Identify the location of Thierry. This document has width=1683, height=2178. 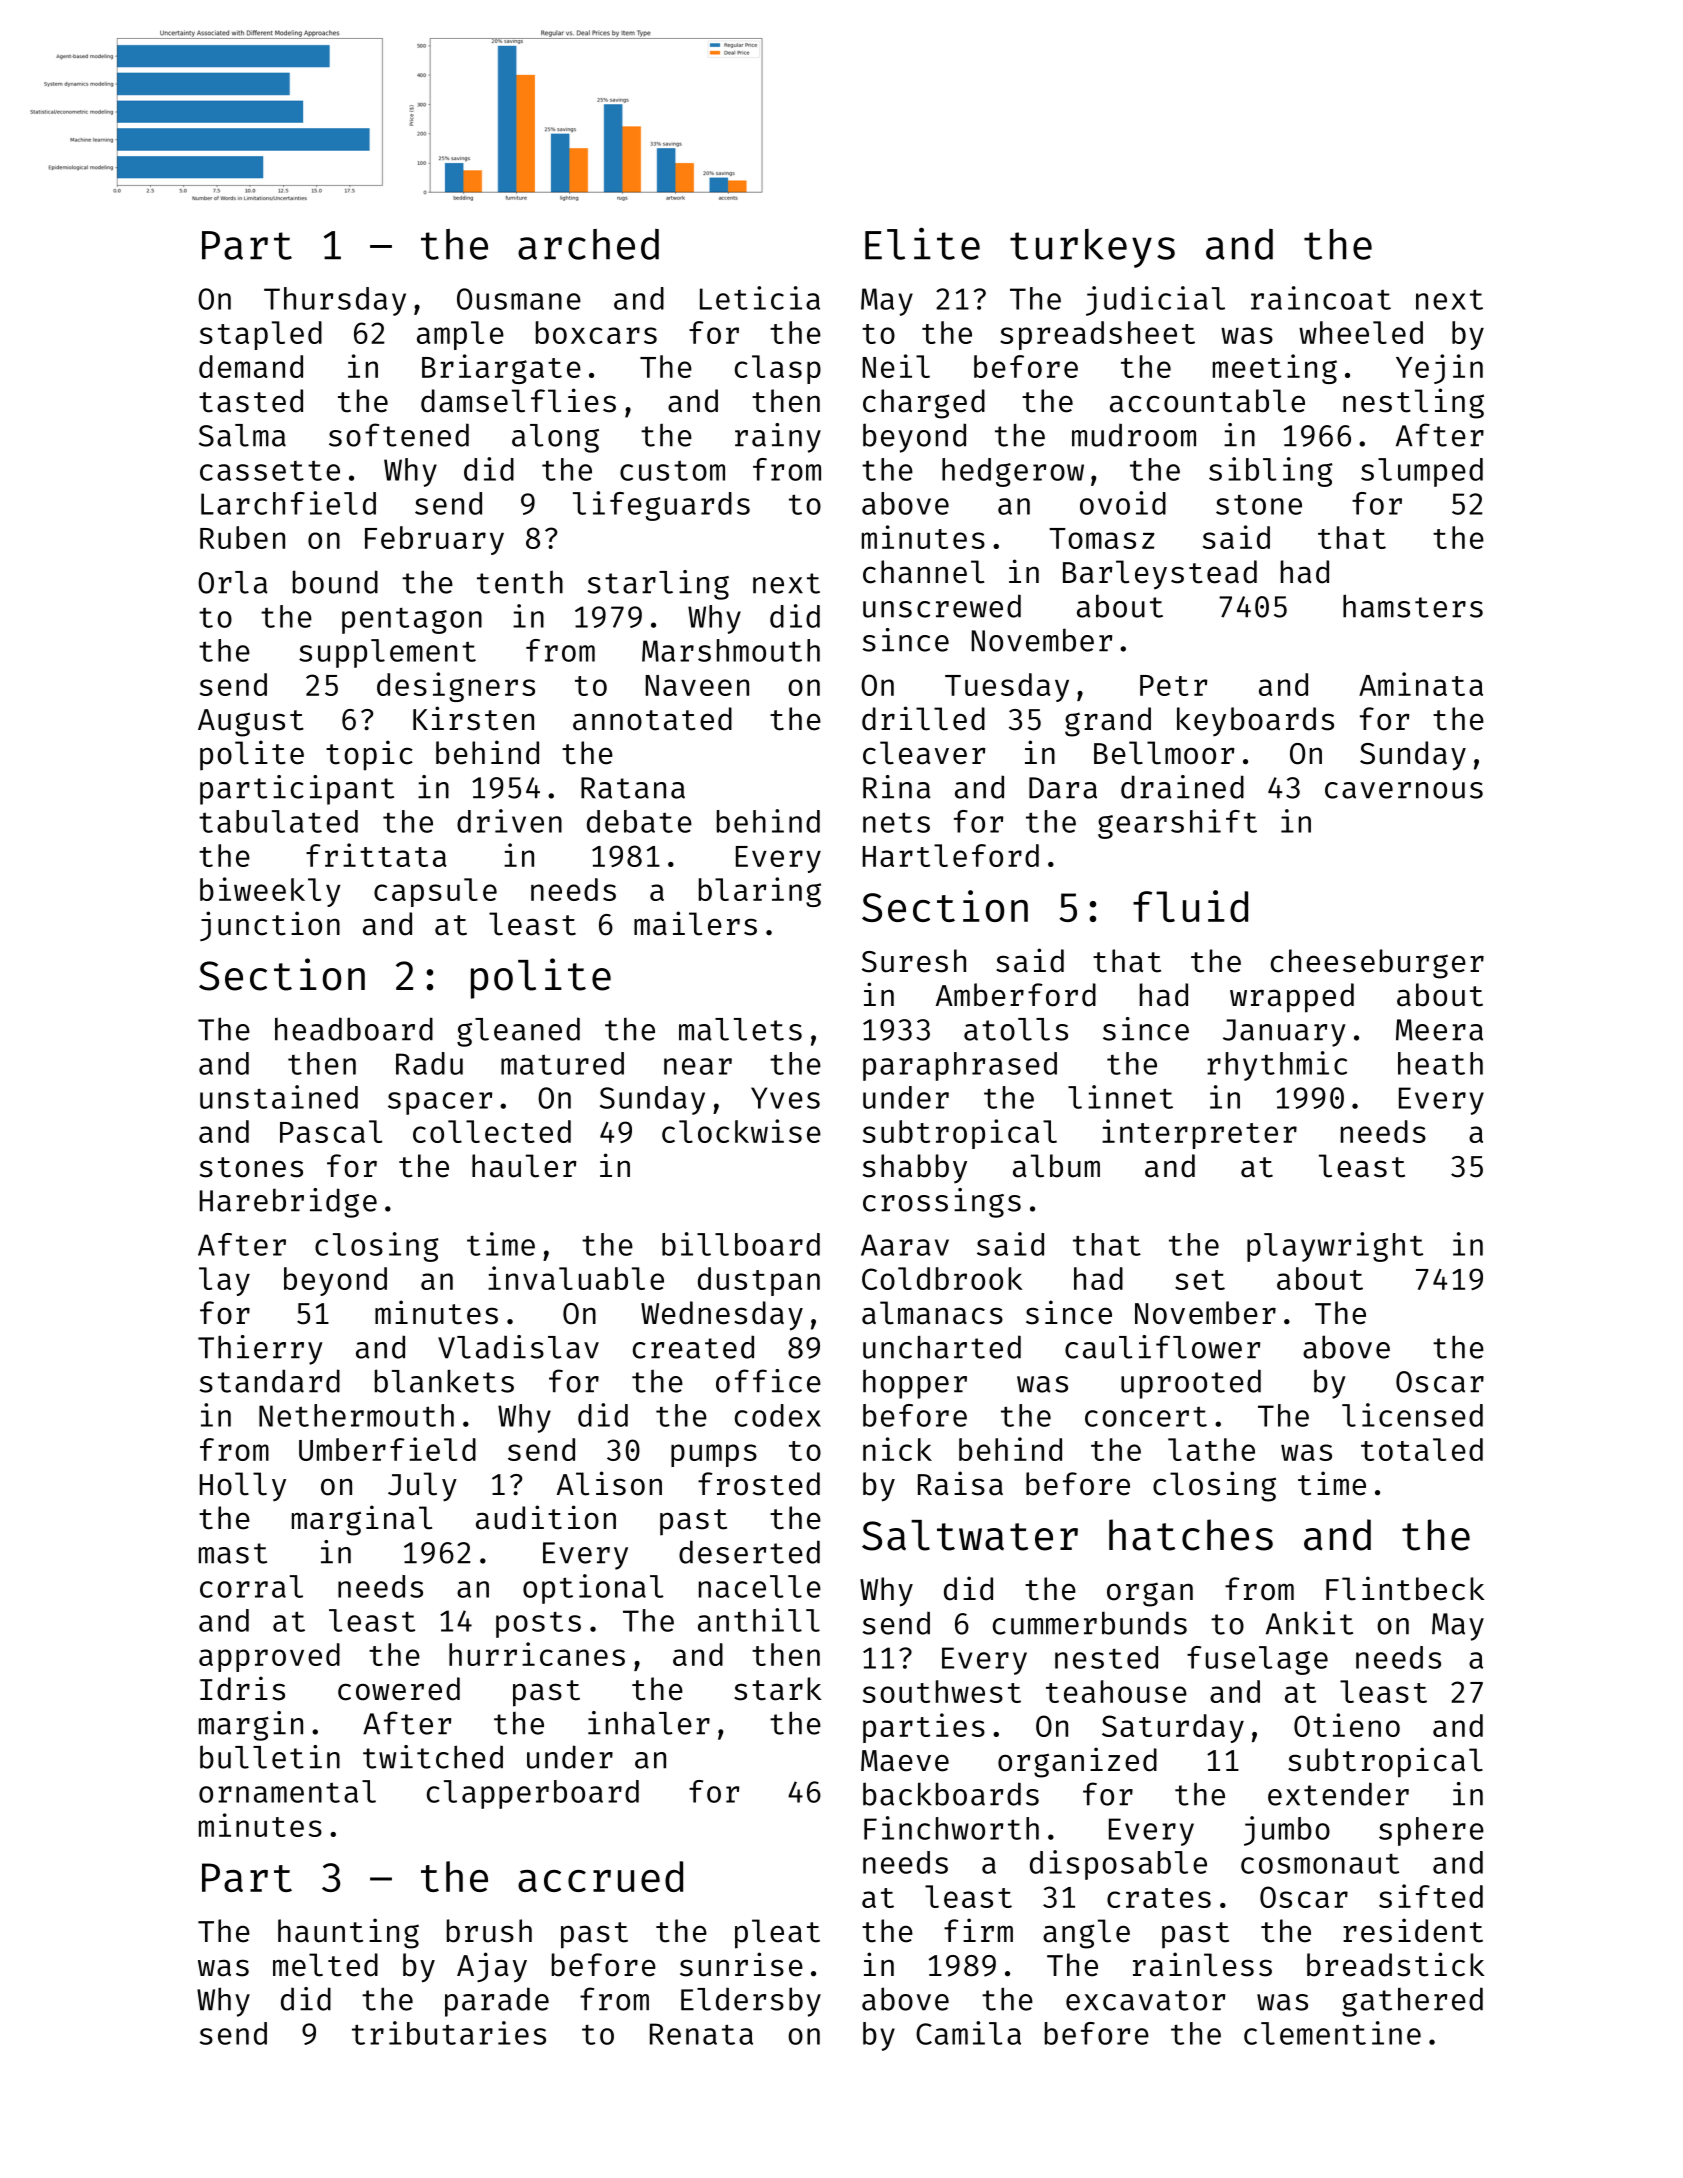
(260, 1350).
